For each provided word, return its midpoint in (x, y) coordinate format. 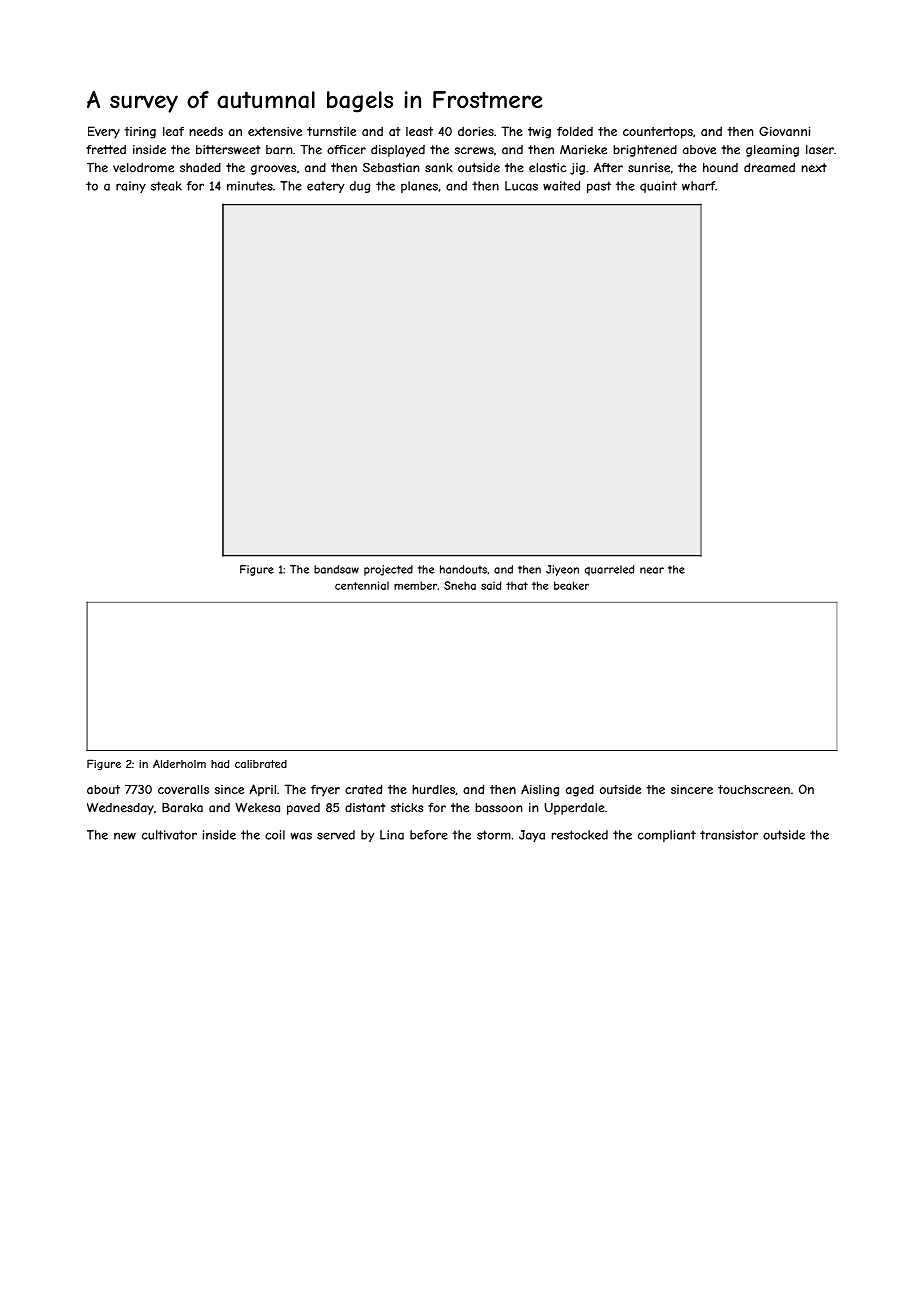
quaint (658, 187)
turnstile (331, 131)
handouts (463, 569)
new (125, 836)
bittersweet (228, 150)
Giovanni (784, 131)
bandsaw (336, 569)
